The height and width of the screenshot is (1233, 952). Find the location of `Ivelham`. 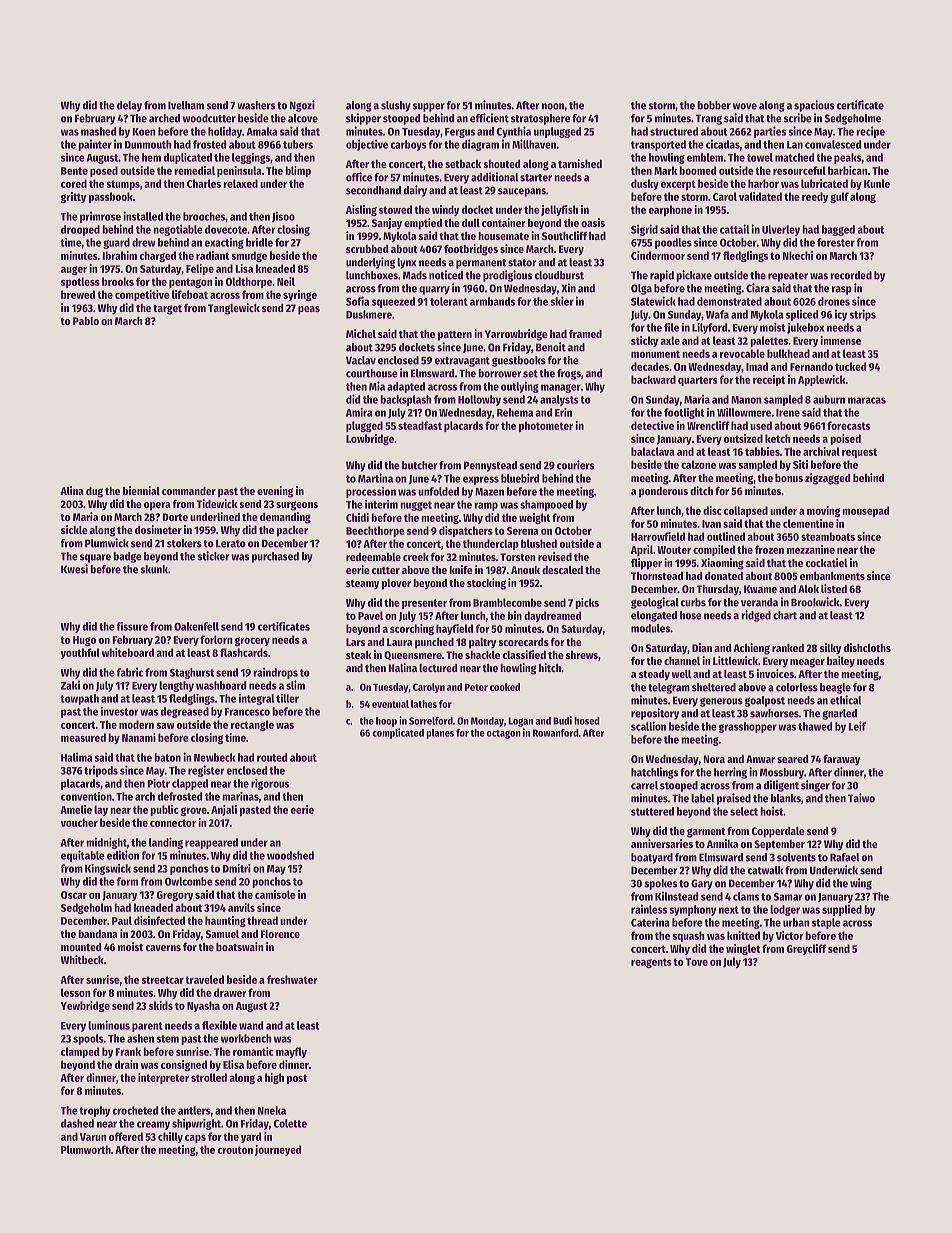

Ivelham is located at coordinates (186, 105).
